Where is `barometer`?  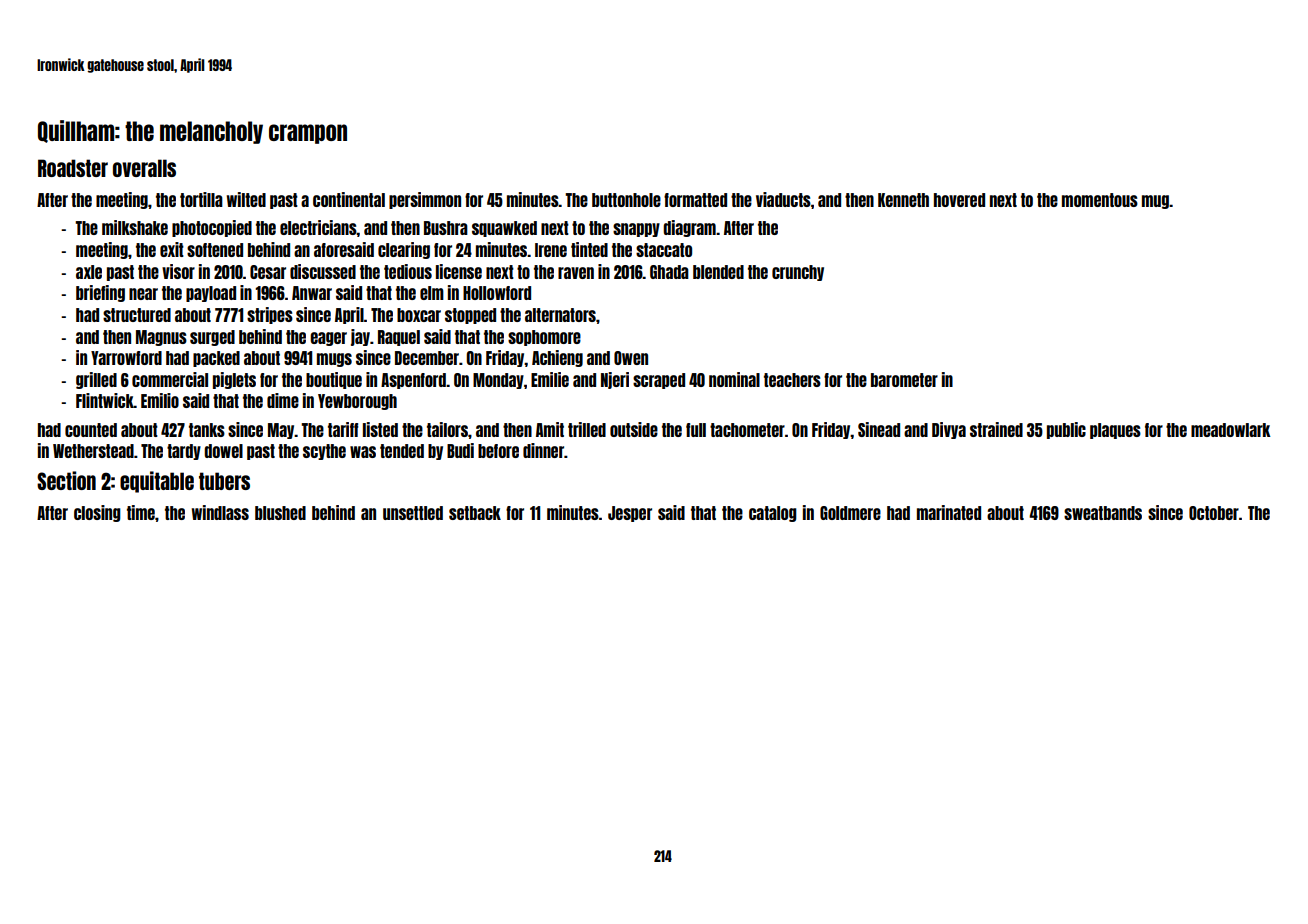
barometer is located at coordinates (904, 380).
